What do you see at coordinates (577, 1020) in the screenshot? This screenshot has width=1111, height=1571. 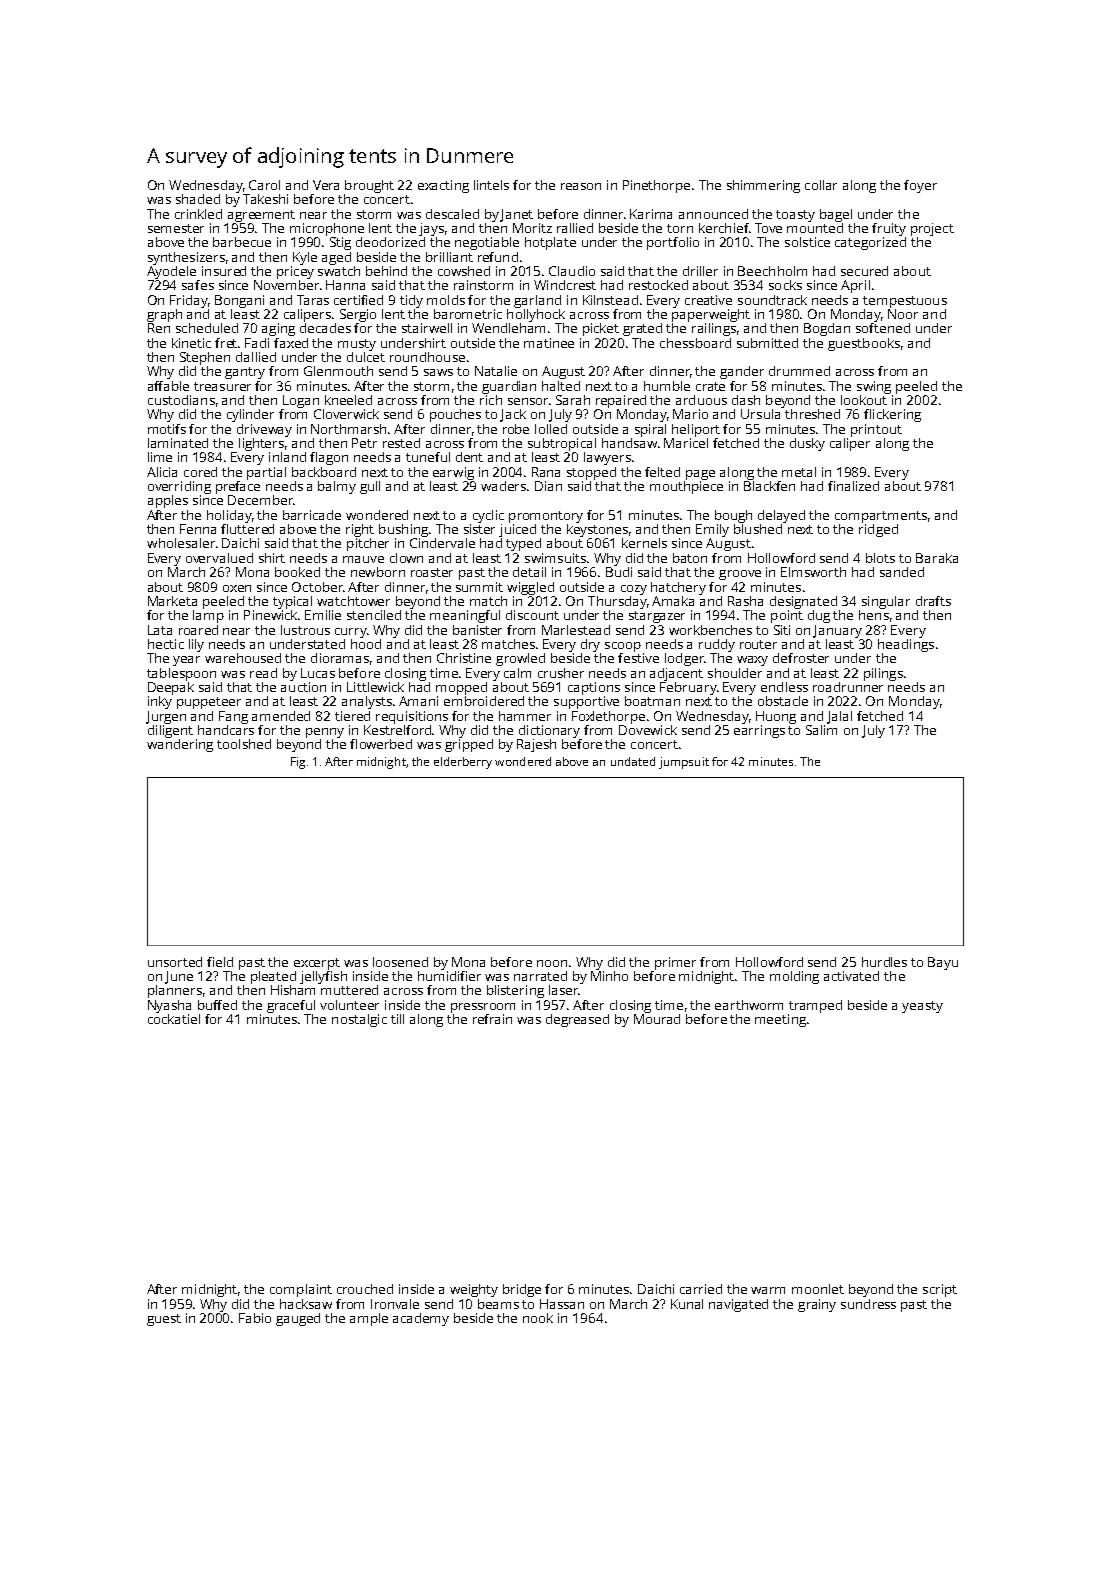 I see `degreased` at bounding box center [577, 1020].
